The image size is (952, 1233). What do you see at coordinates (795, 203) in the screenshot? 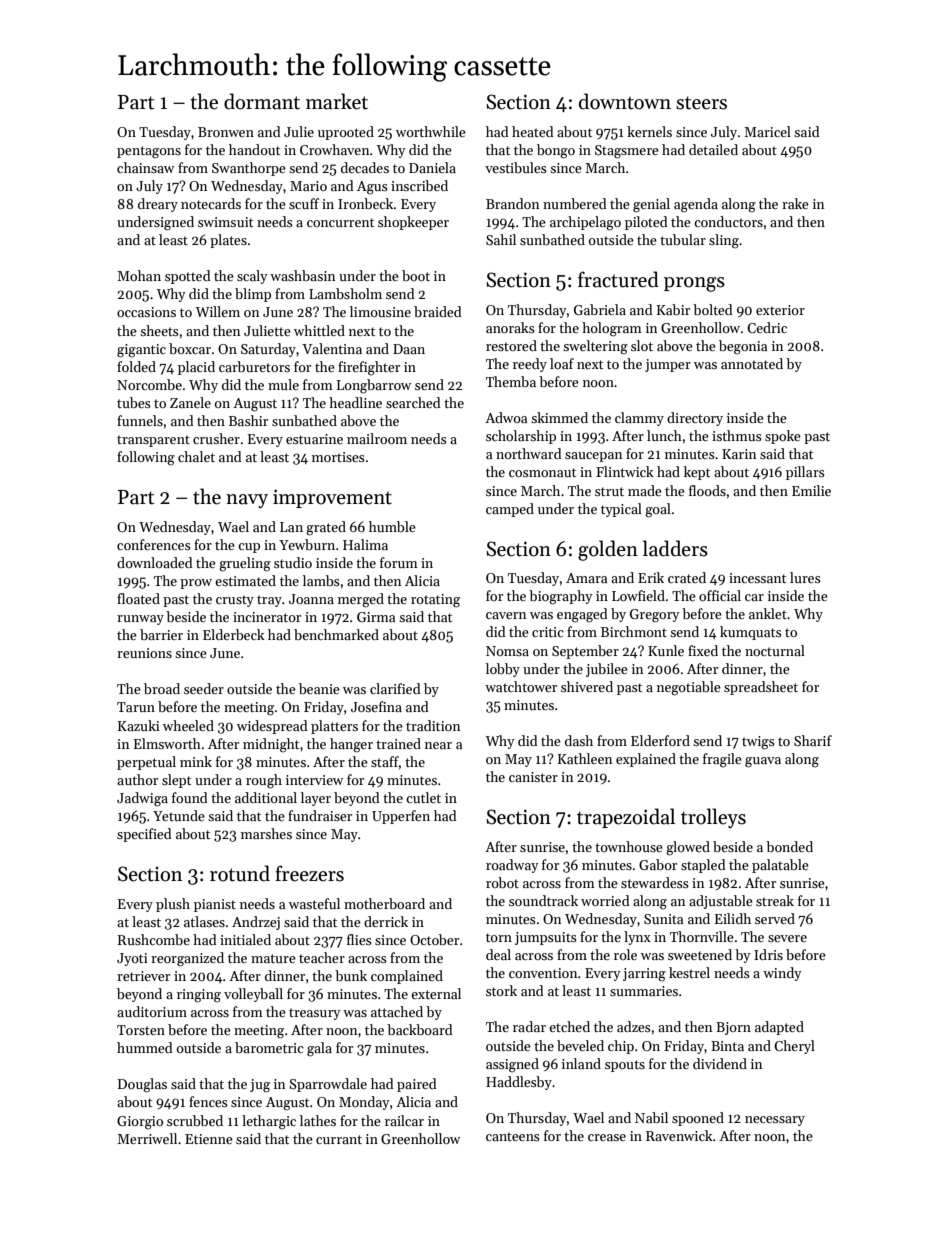
I see `rake` at bounding box center [795, 203].
